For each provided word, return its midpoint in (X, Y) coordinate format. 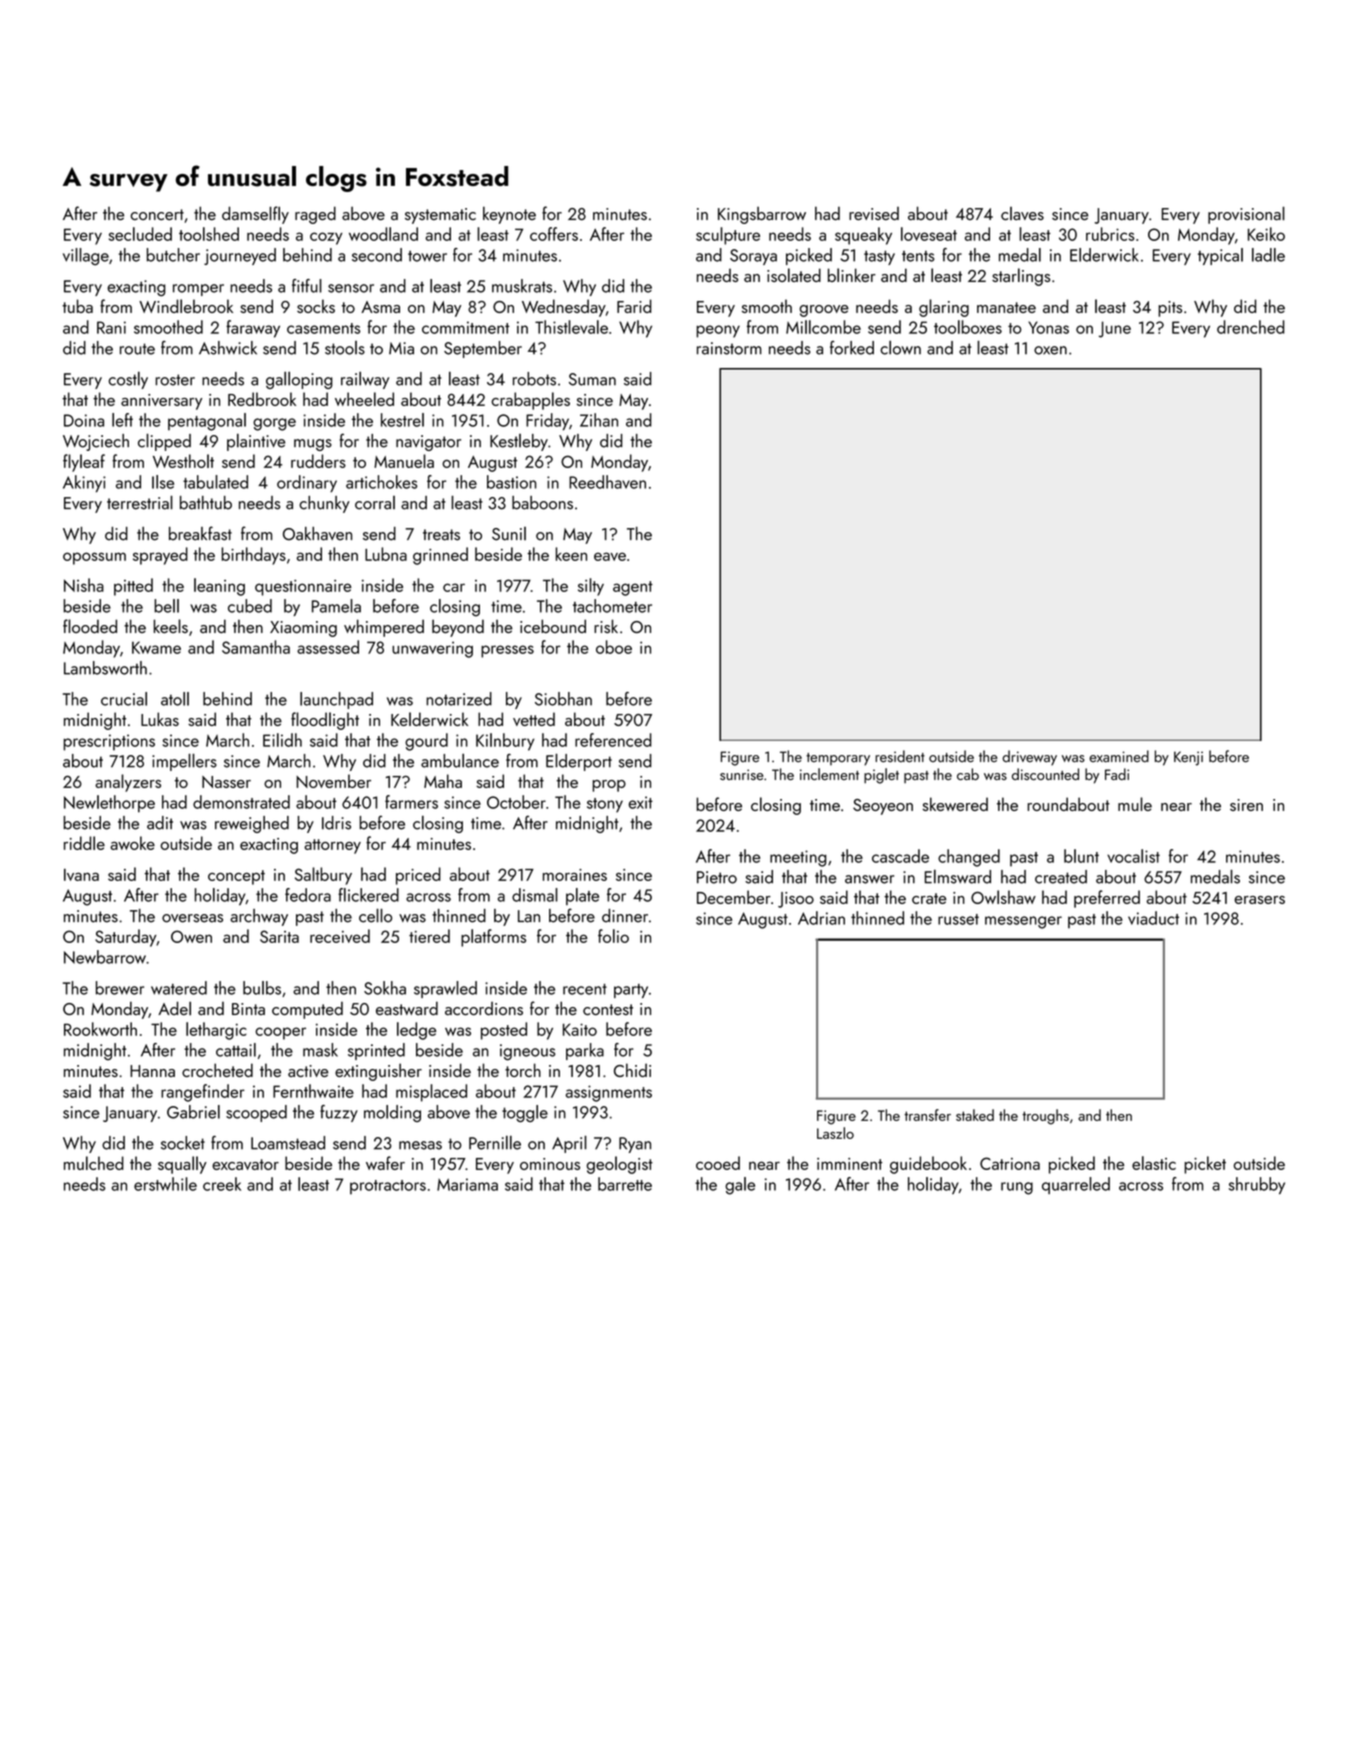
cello (375, 915)
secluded (140, 234)
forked (852, 348)
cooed (718, 1163)
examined (1119, 756)
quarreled (1076, 1185)
